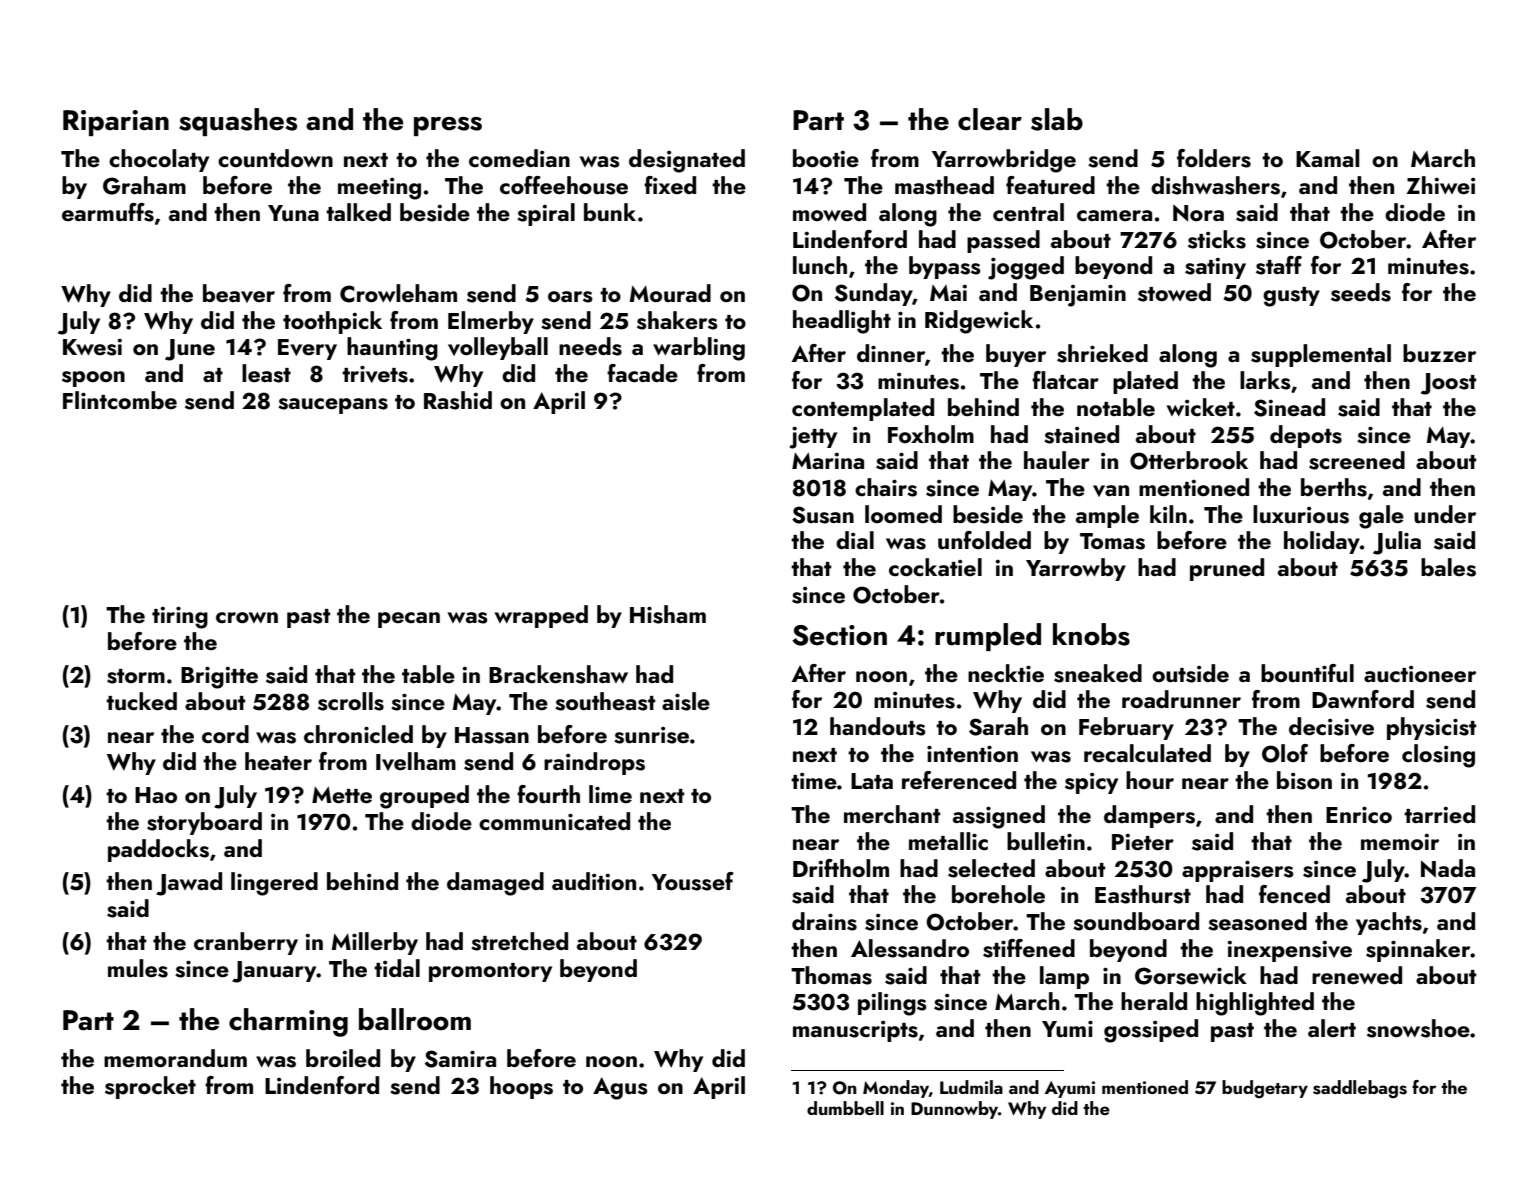 This screenshot has height=1189, width=1538. Describe the element at coordinates (687, 161) in the screenshot. I see `designated` at that location.
